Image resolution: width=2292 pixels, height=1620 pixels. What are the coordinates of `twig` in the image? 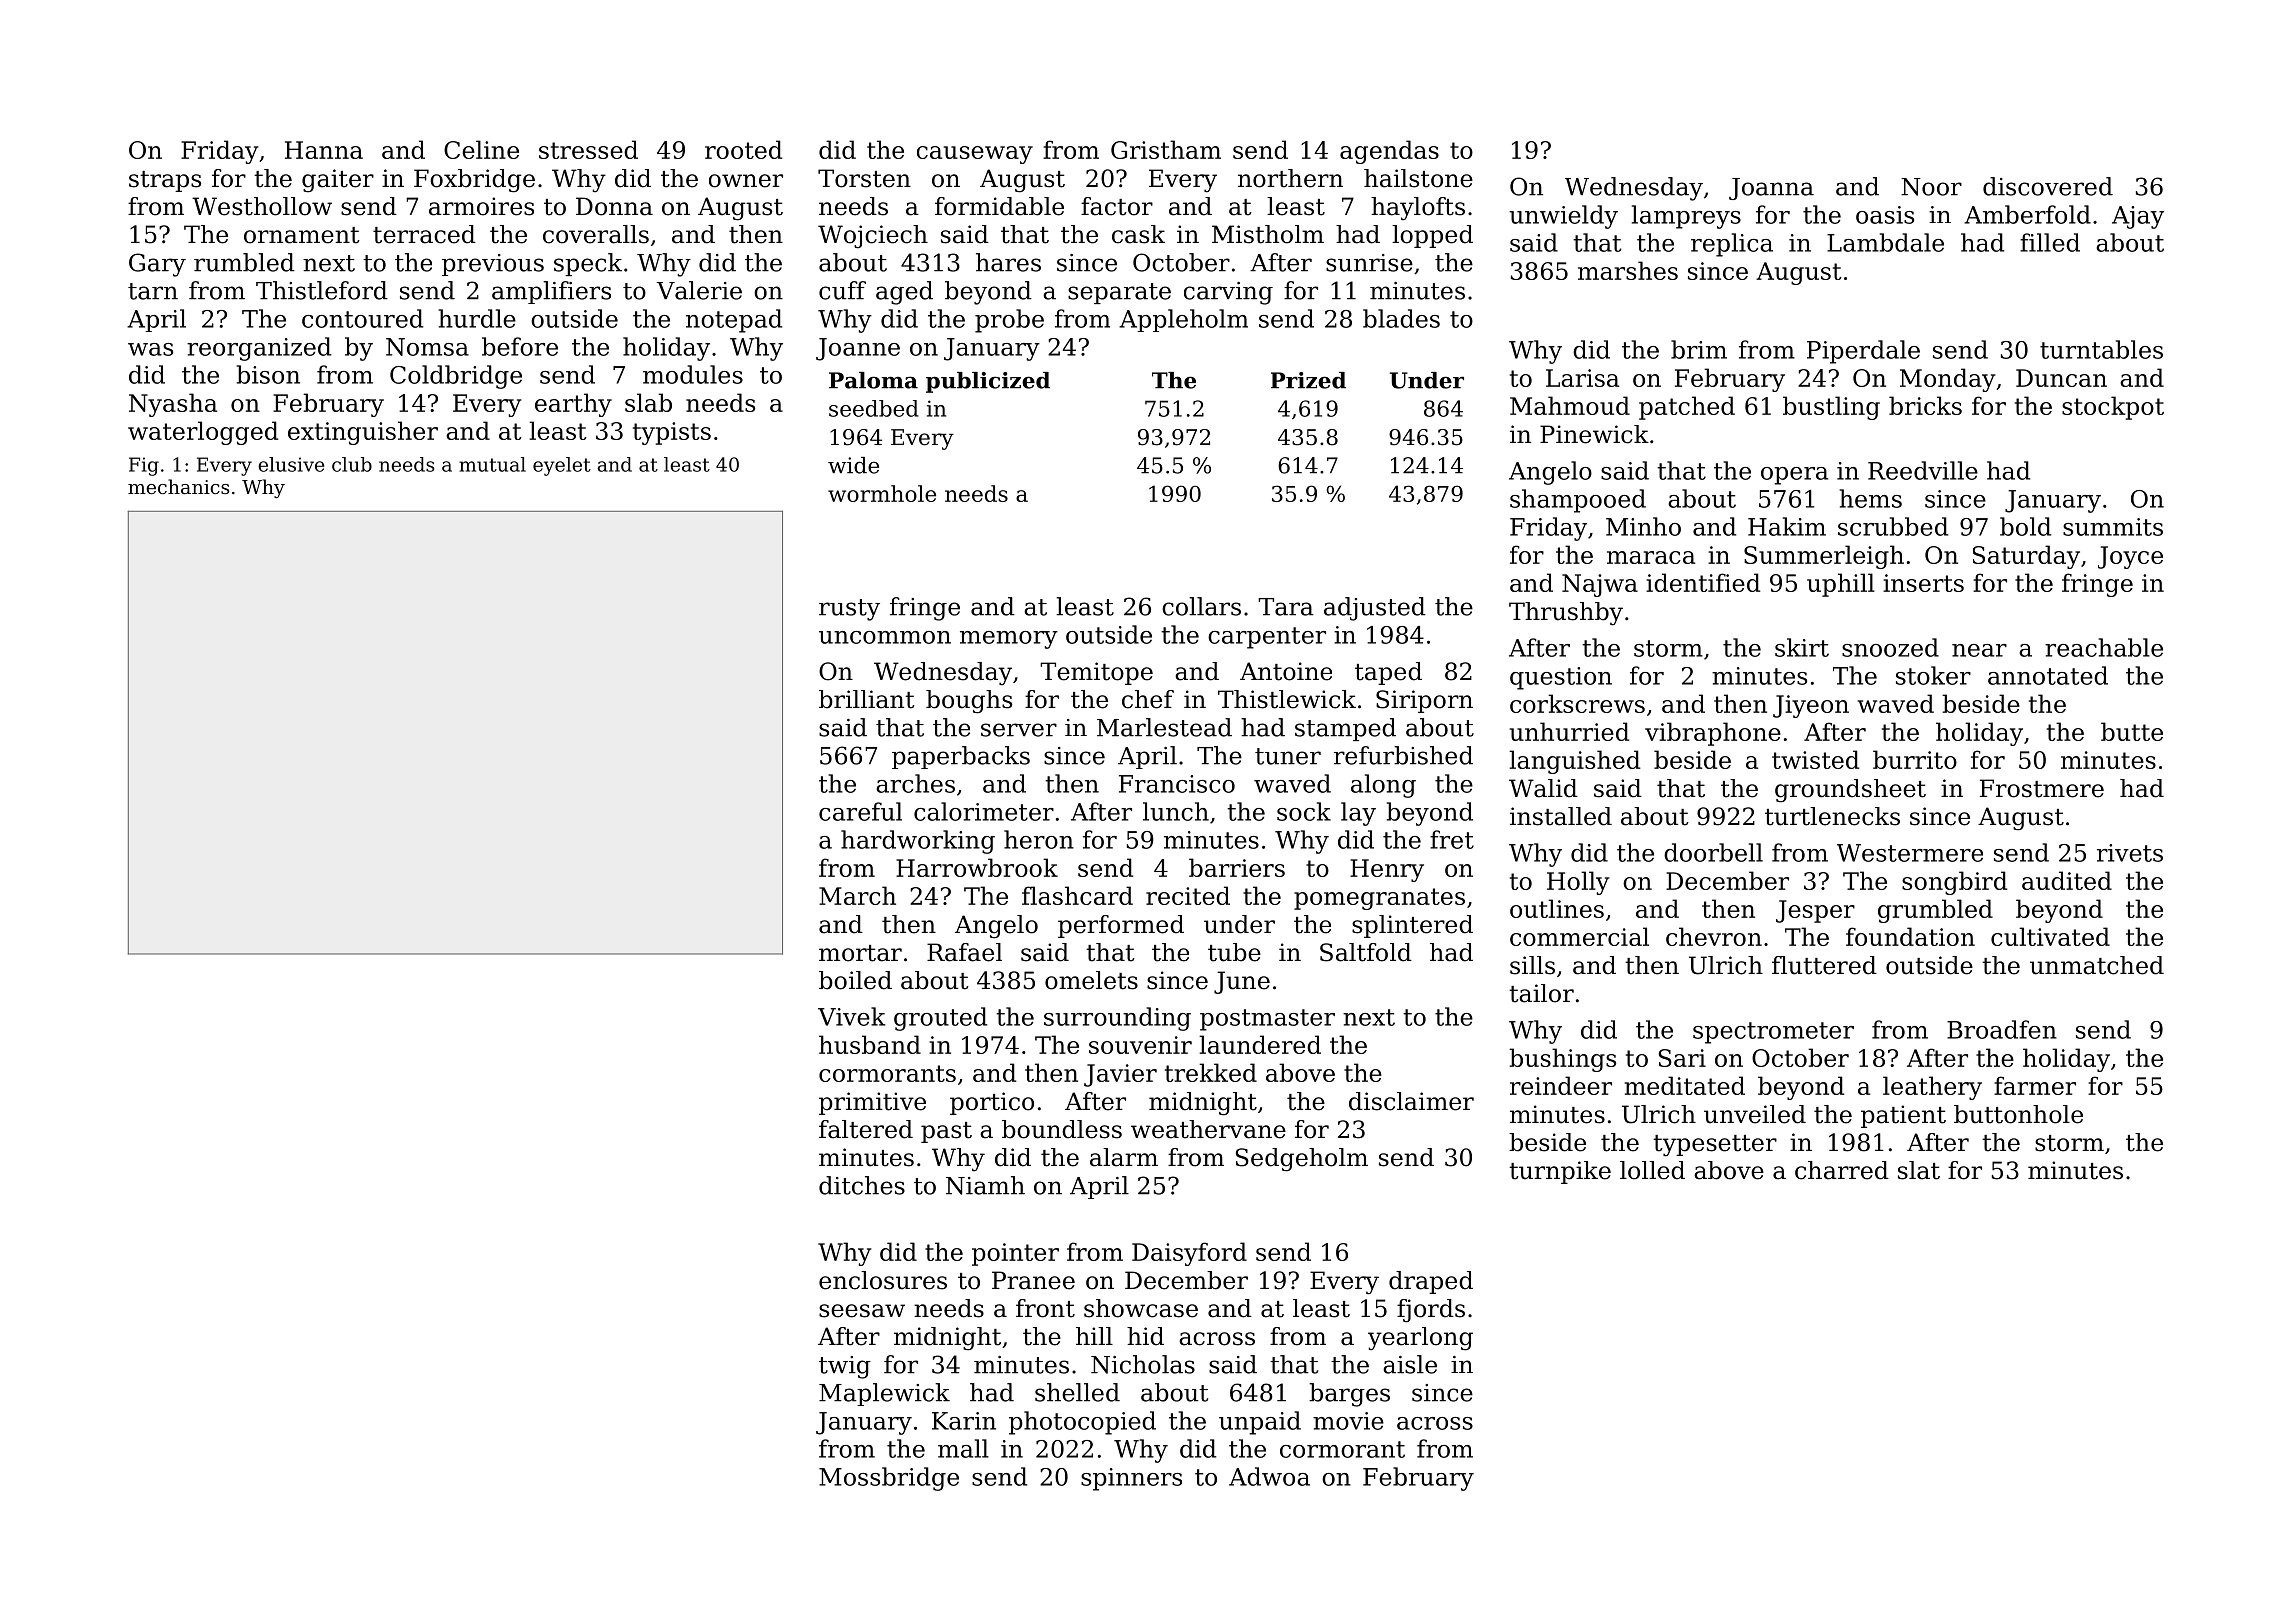 It's located at (845, 1367).
